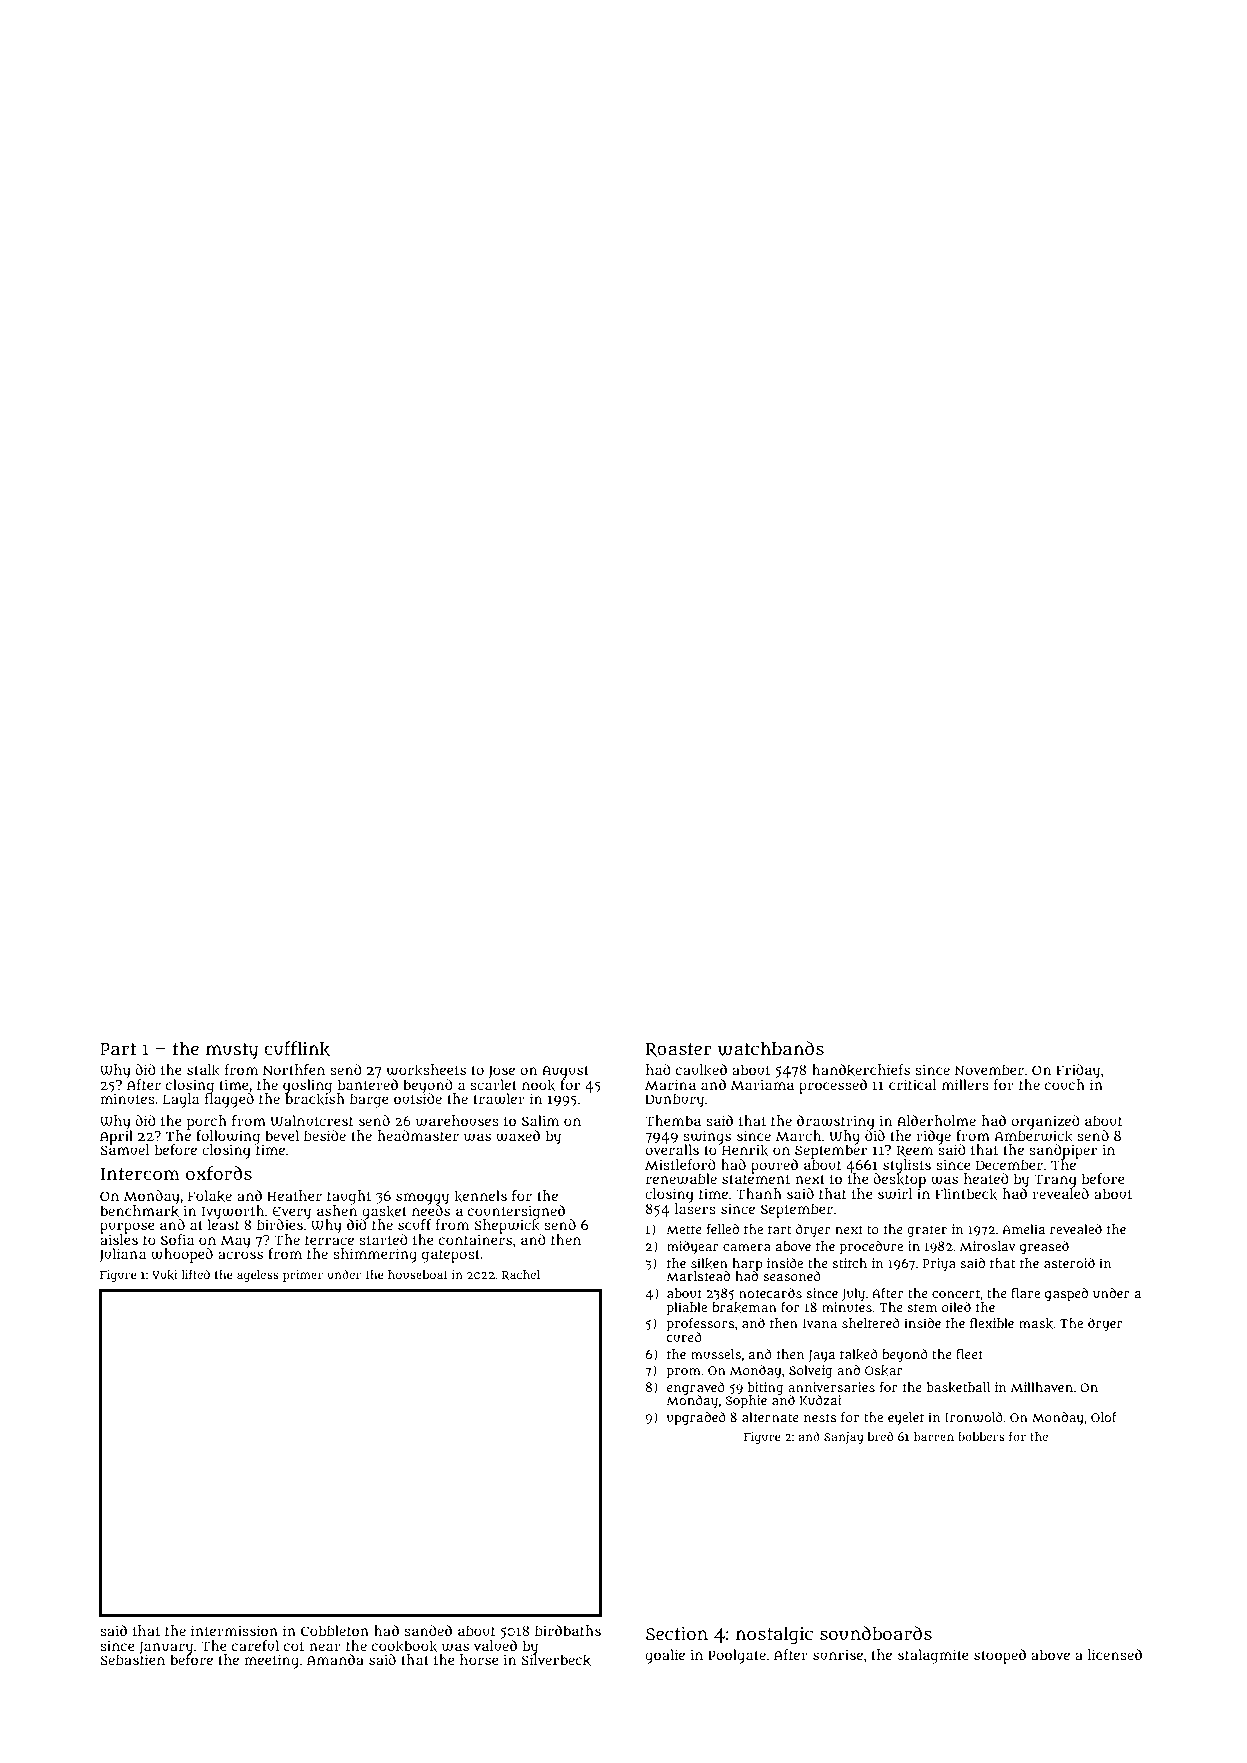 This page has width=1247, height=1763. Describe the element at coordinates (297, 1049) in the page. I see `cufflink` at that location.
